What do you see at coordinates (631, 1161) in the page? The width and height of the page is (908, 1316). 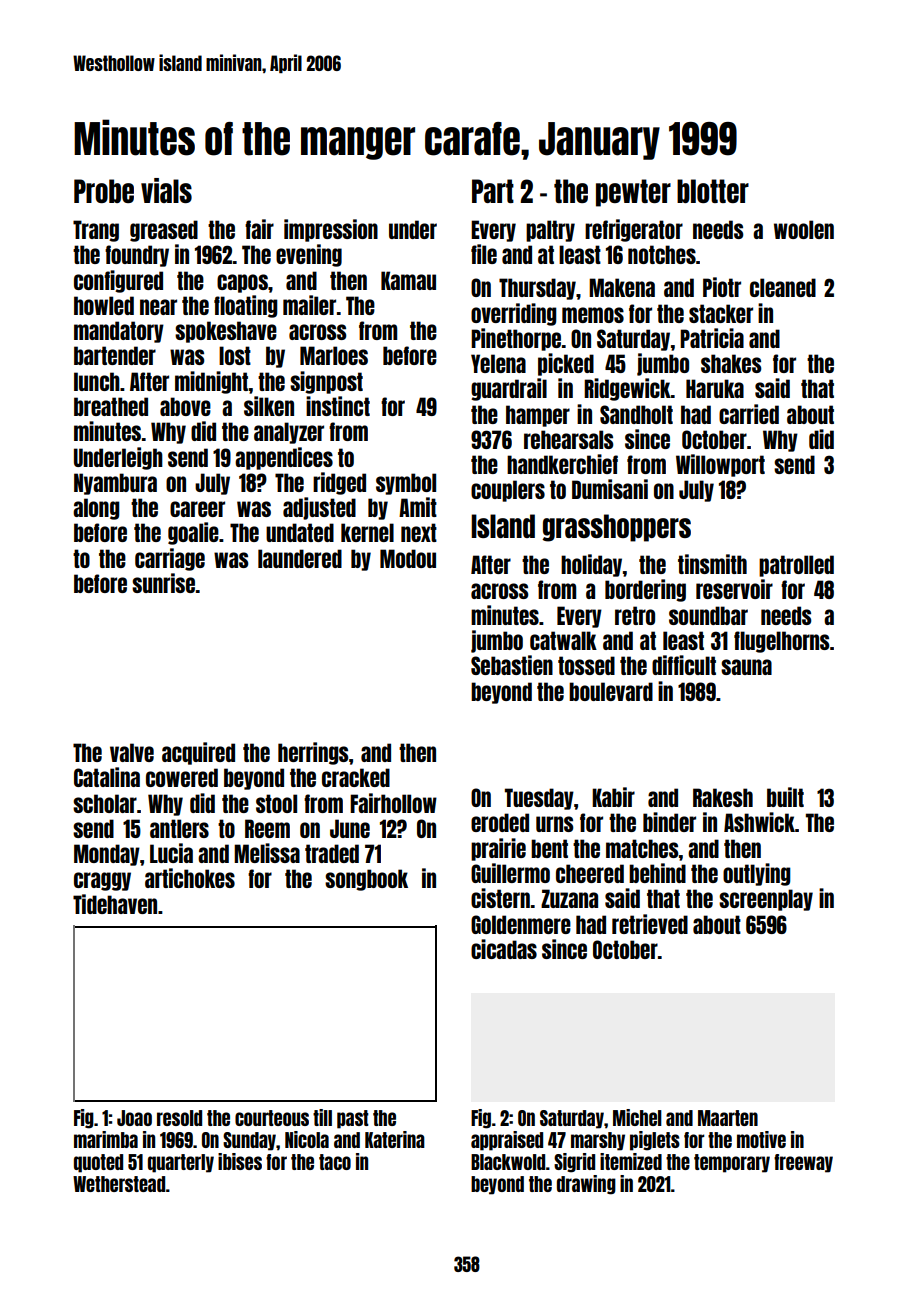 I see `itemized` at bounding box center [631, 1161].
